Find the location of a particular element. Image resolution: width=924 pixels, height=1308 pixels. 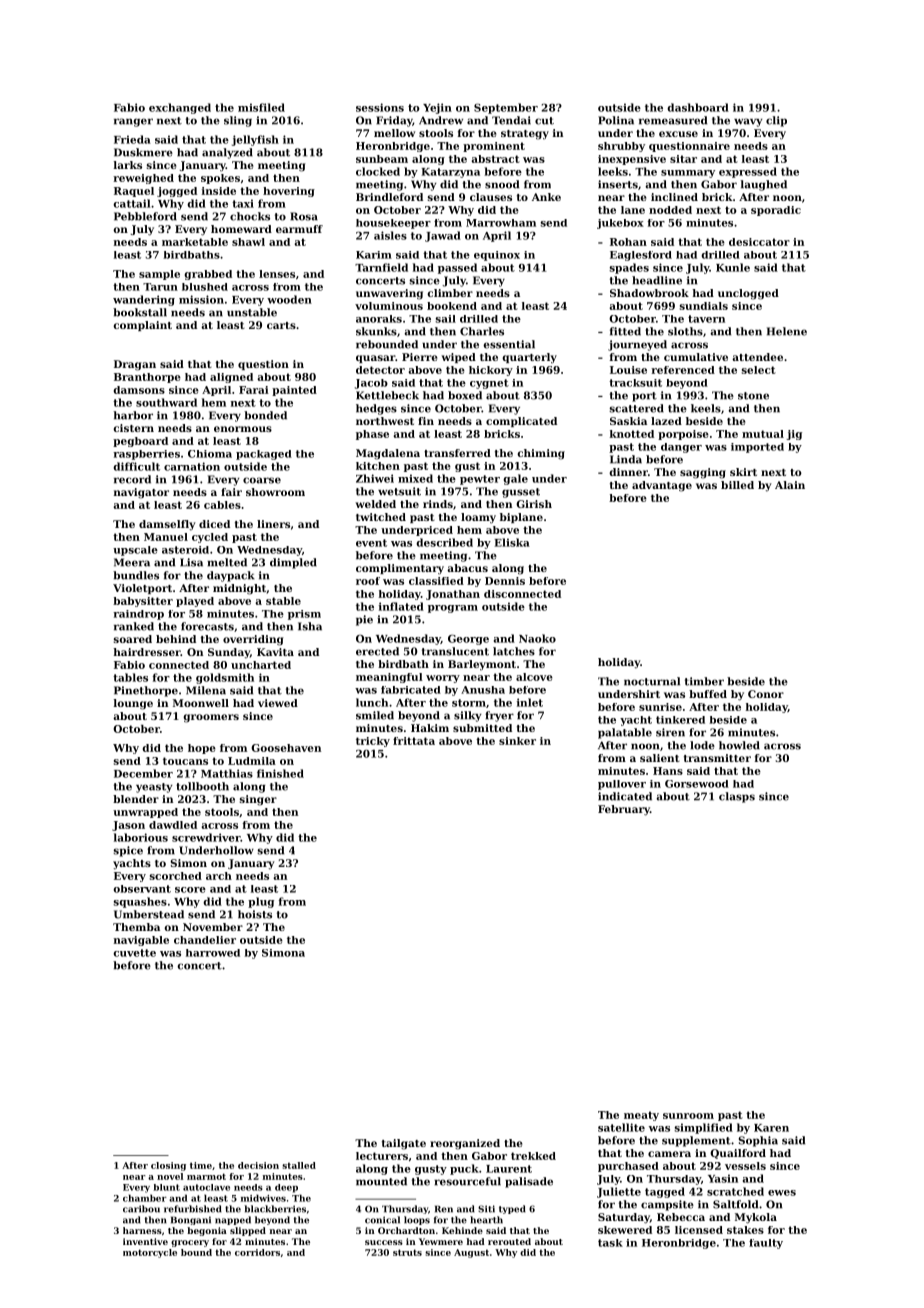

typed is located at coordinates (512, 1209).
